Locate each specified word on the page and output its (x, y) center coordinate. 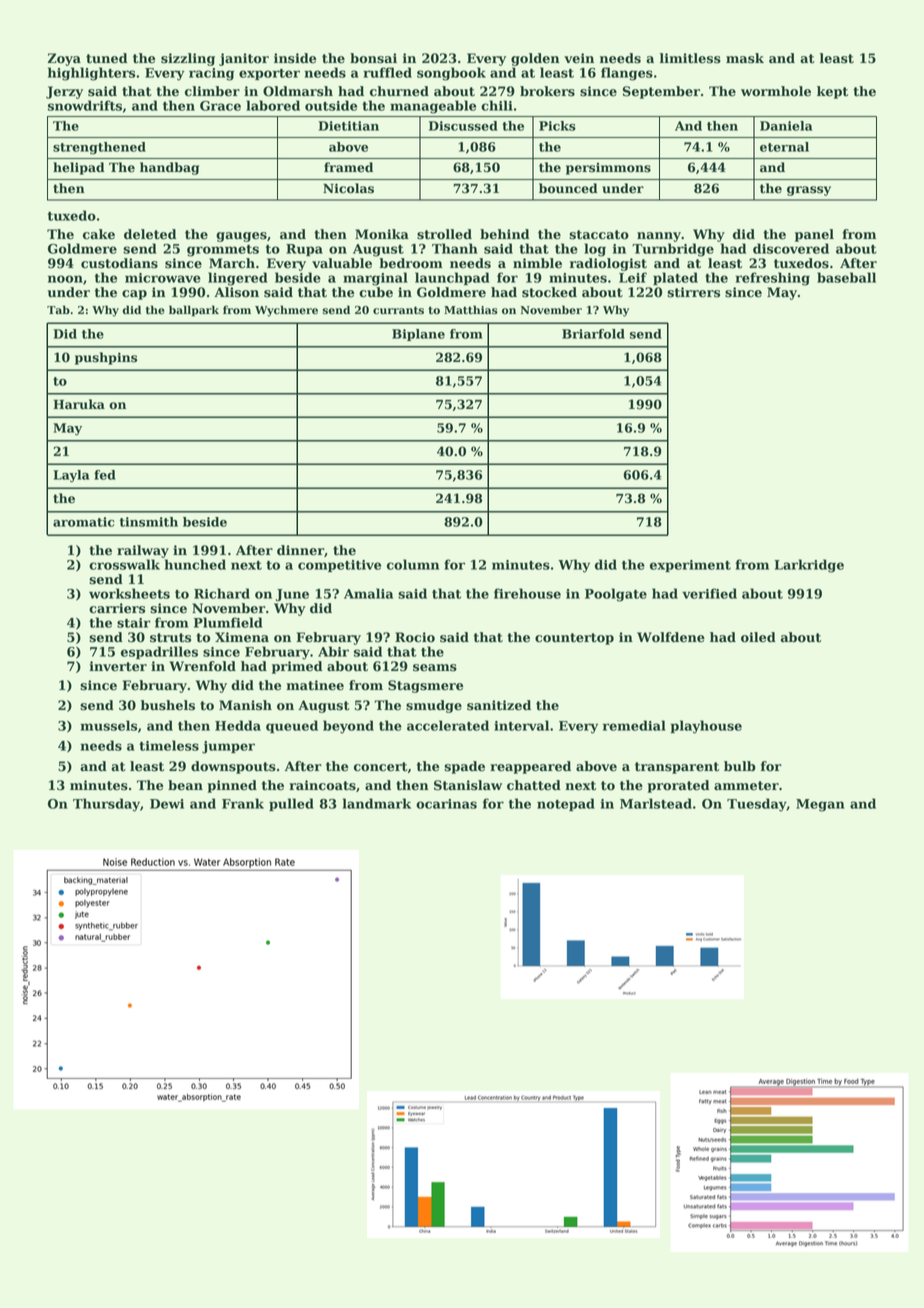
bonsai (373, 58)
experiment (690, 566)
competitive (339, 566)
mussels (108, 725)
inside (295, 58)
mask (745, 58)
